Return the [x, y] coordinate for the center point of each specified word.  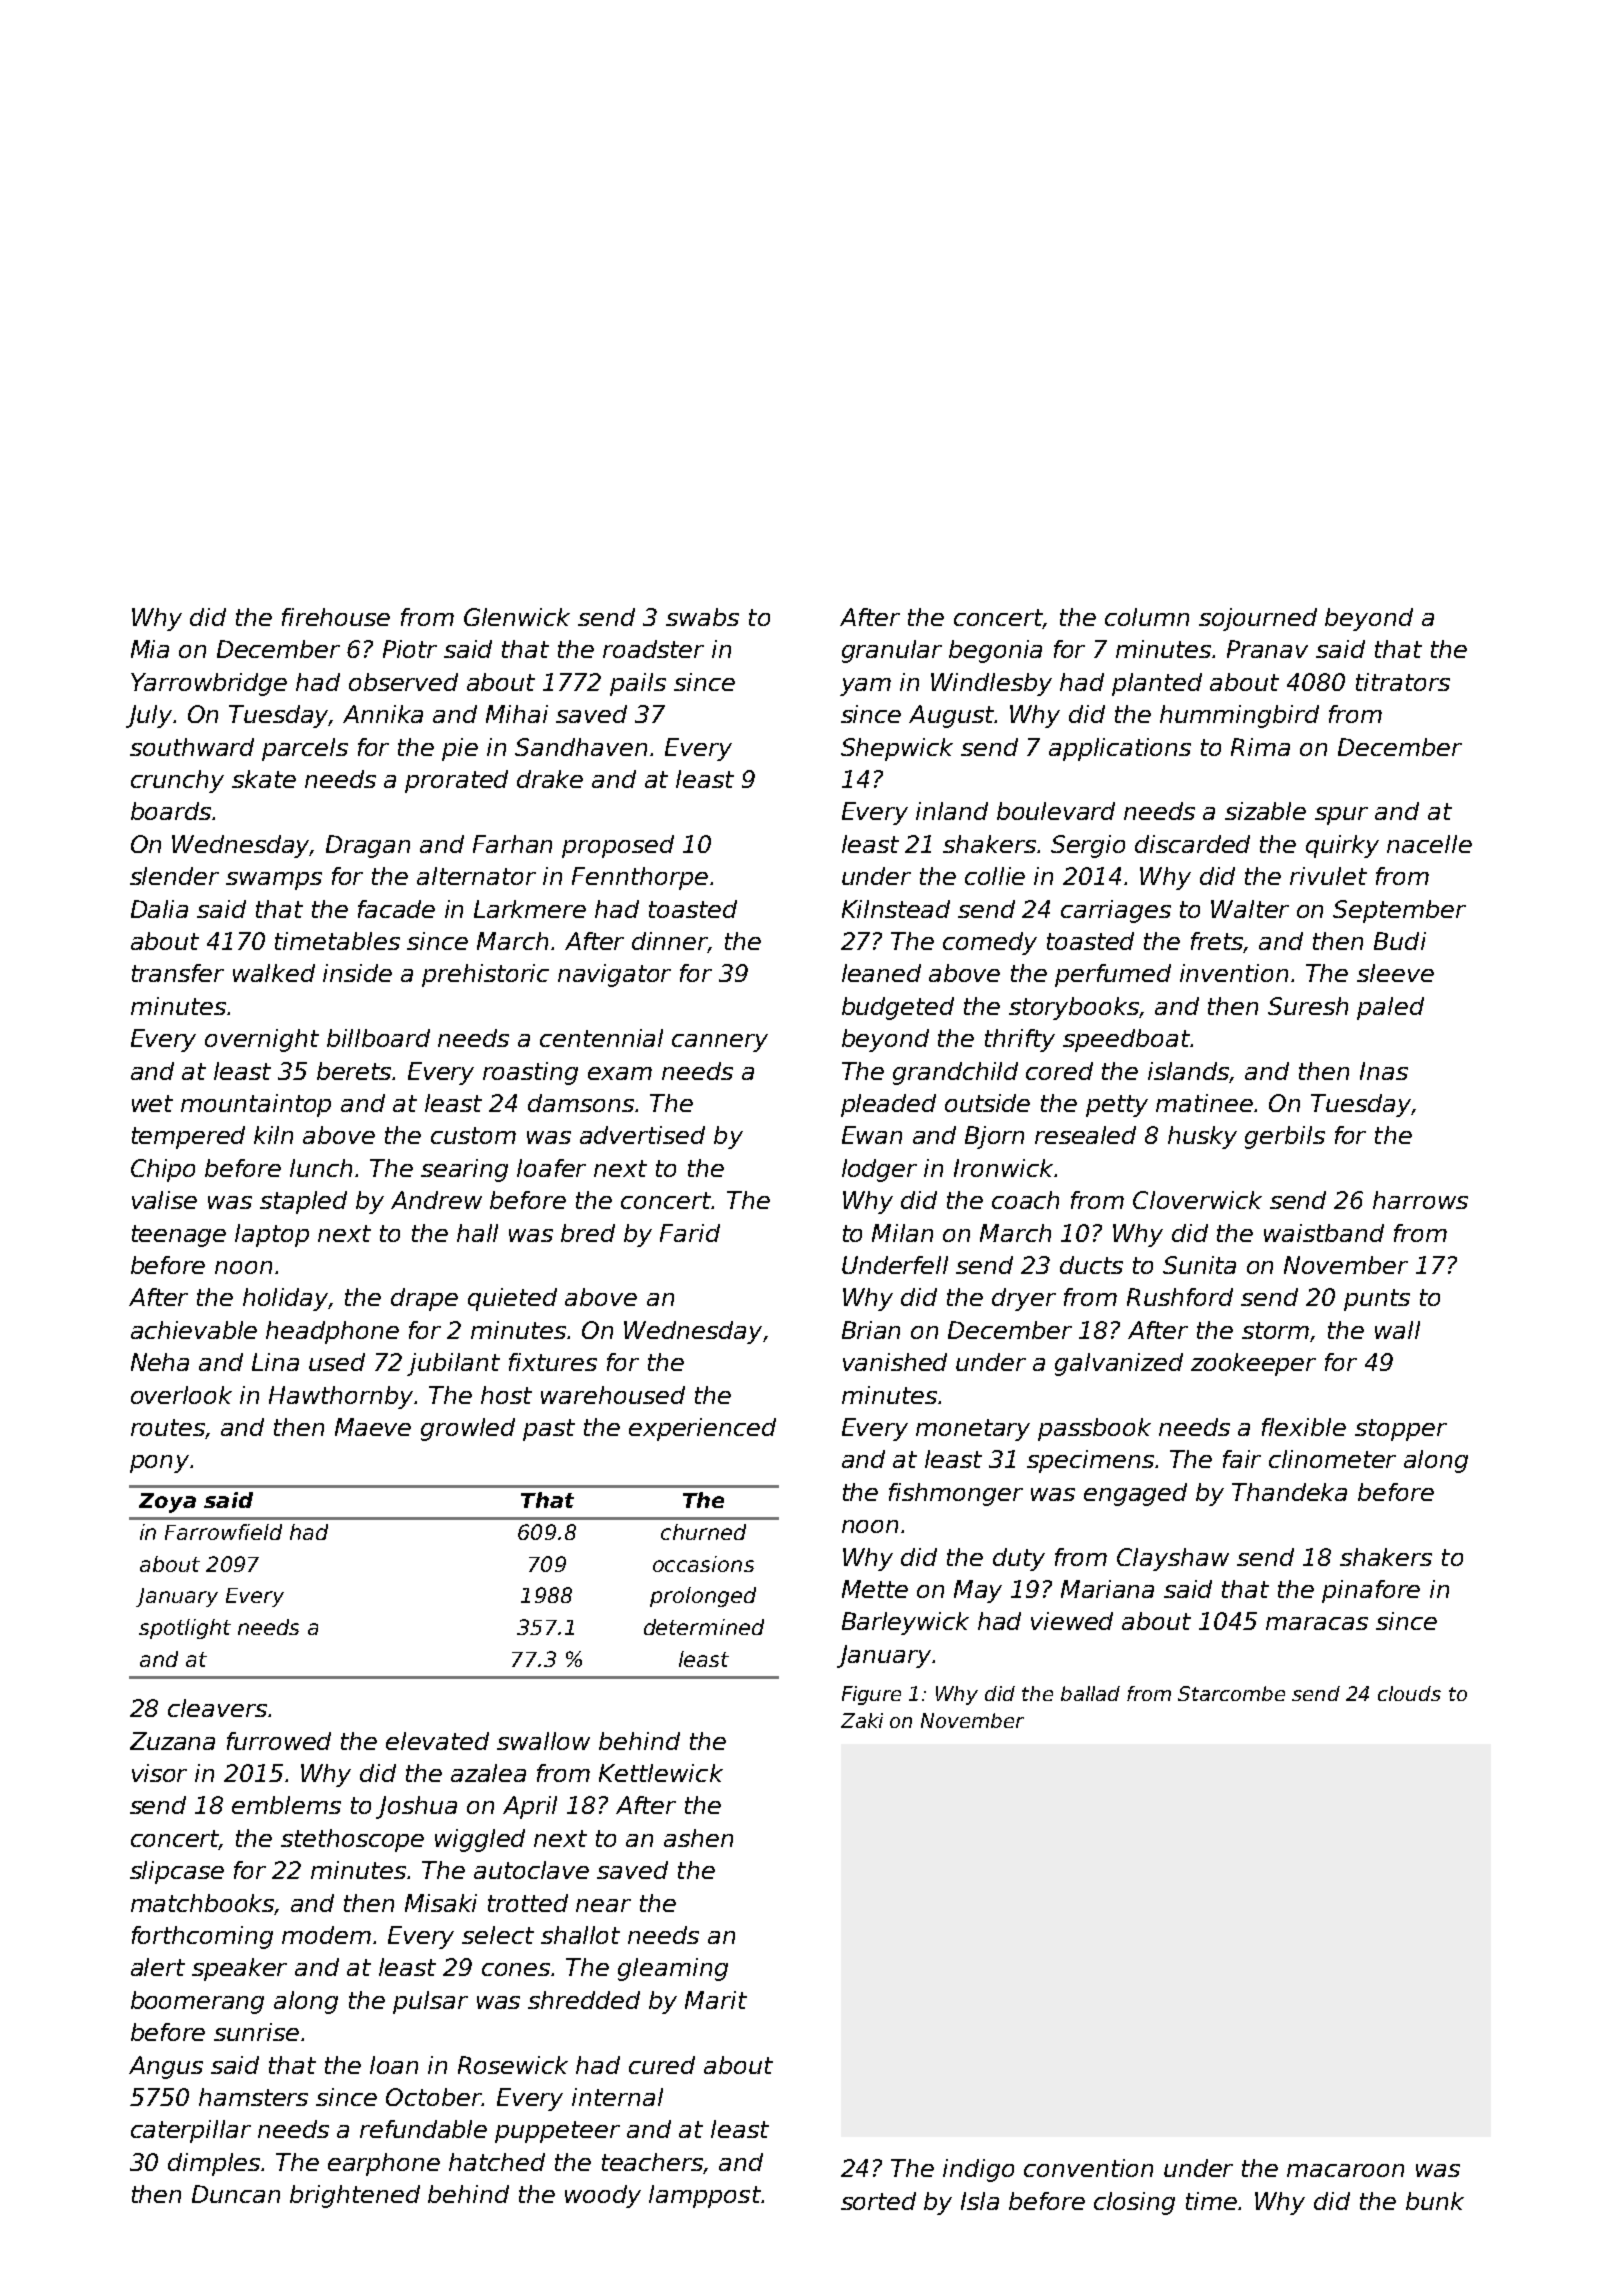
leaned [881, 973]
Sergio [1088, 846]
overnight [262, 1040]
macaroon [1345, 2170]
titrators [1403, 682]
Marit [716, 2000]
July [149, 716]
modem [326, 1935]
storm [1276, 1332]
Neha [160, 1362]
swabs [702, 617]
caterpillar [191, 2131]
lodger [879, 1170]
